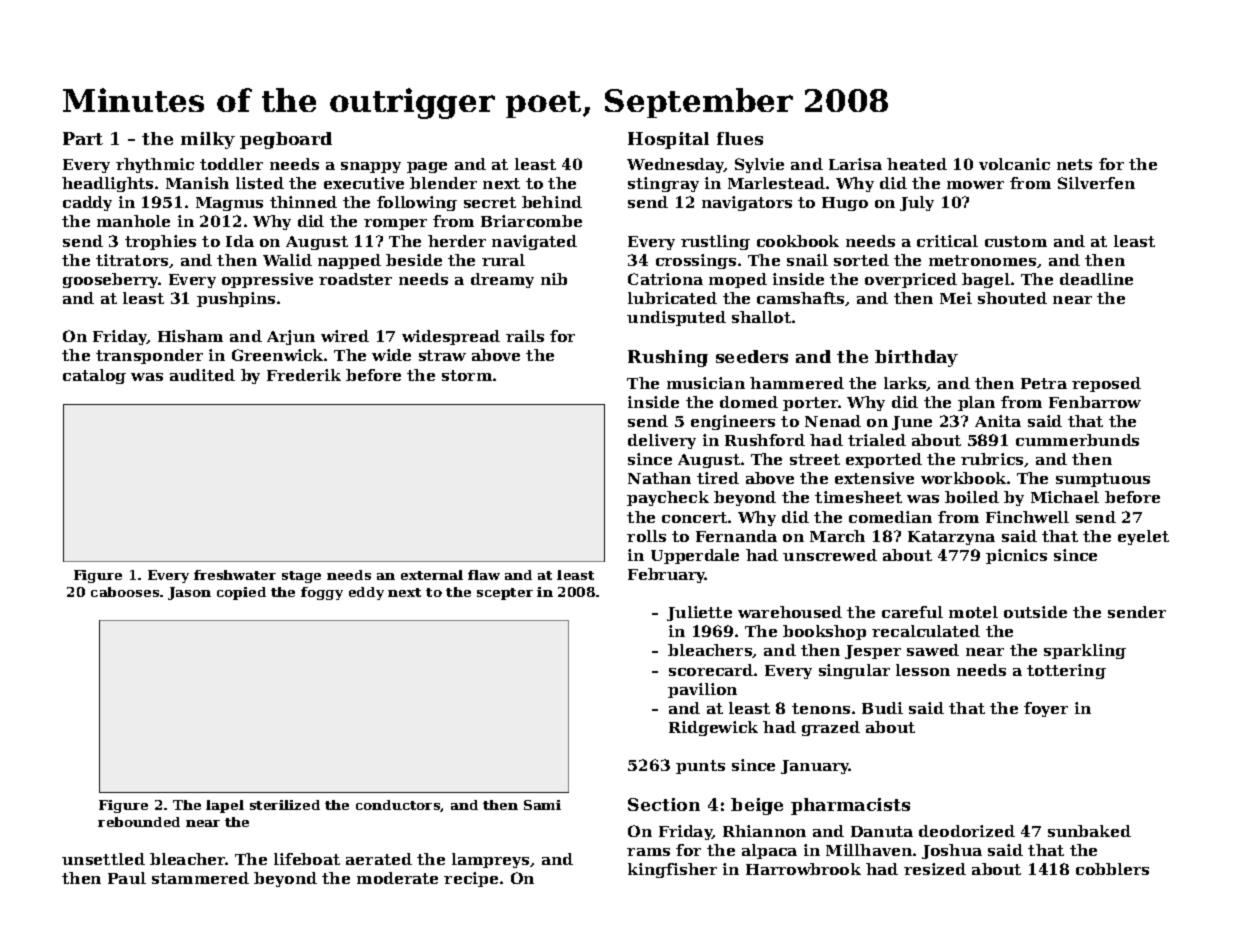 The image size is (1233, 952). What do you see at coordinates (155, 165) in the screenshot?
I see `rhythmic` at bounding box center [155, 165].
